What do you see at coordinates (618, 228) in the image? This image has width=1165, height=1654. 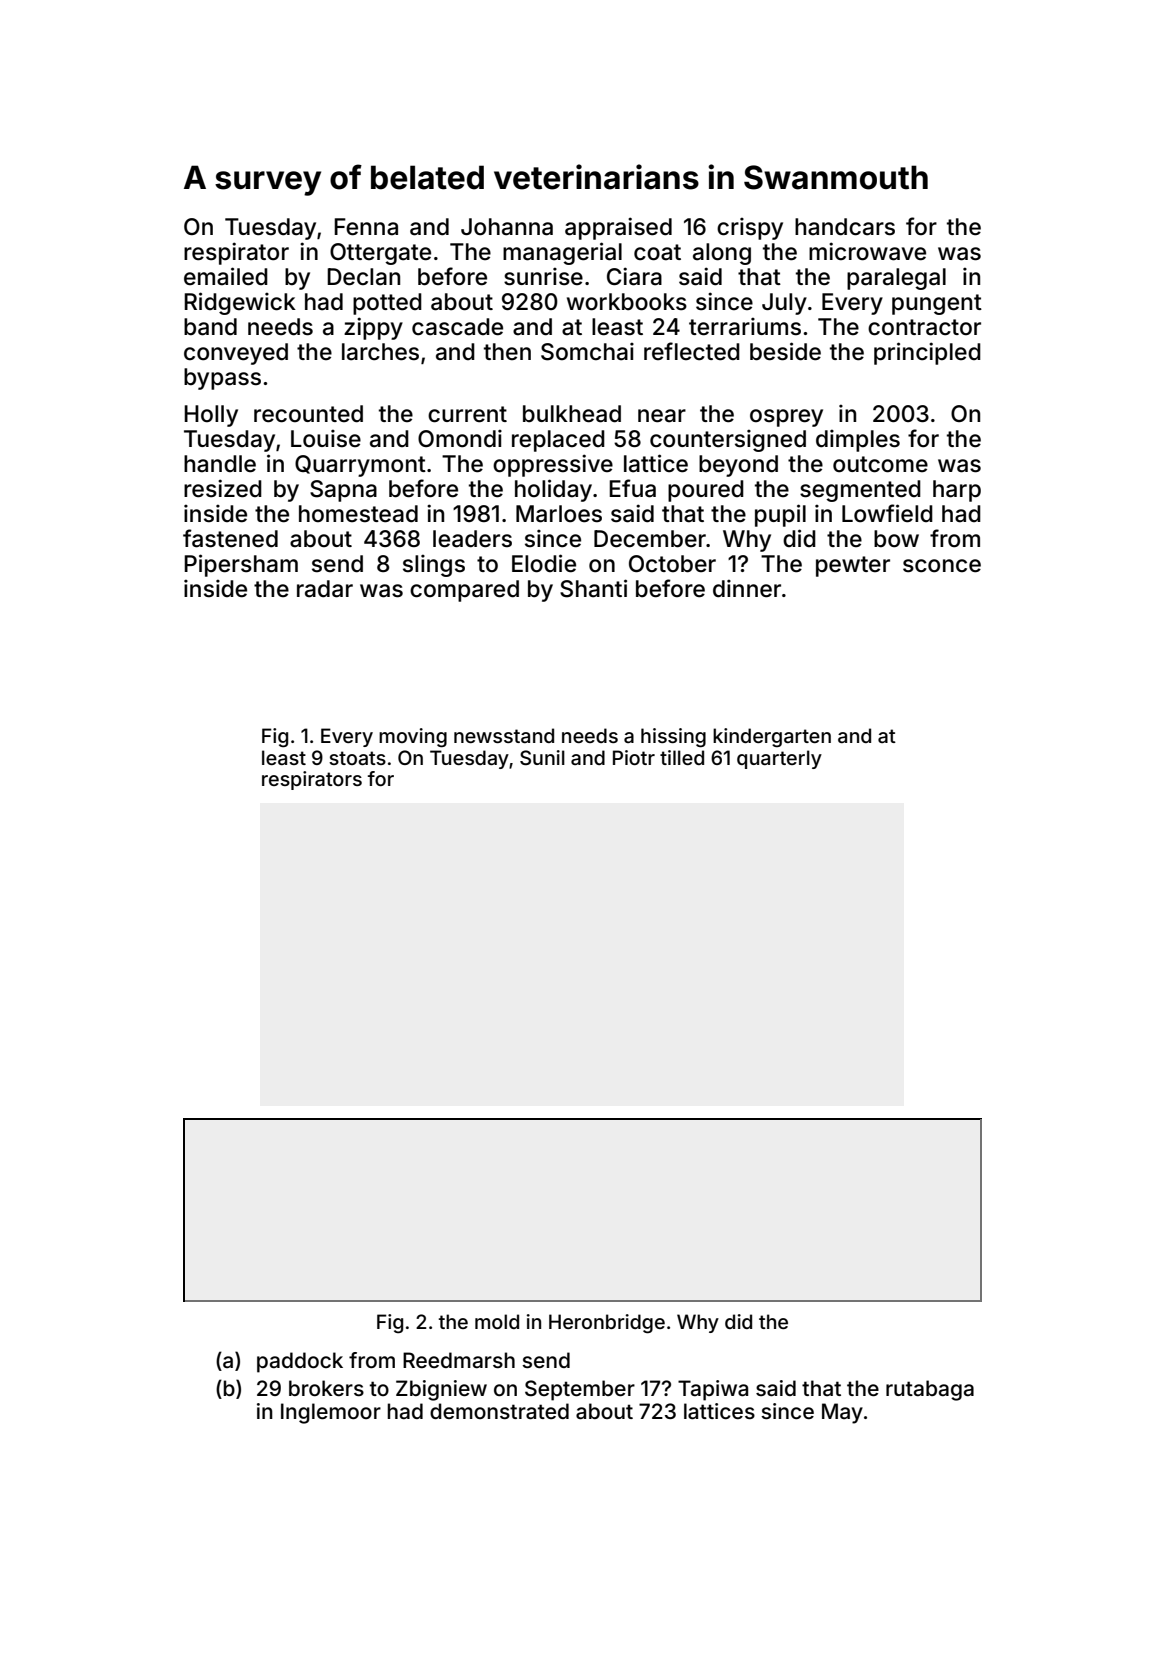 I see `appraised` at bounding box center [618, 228].
